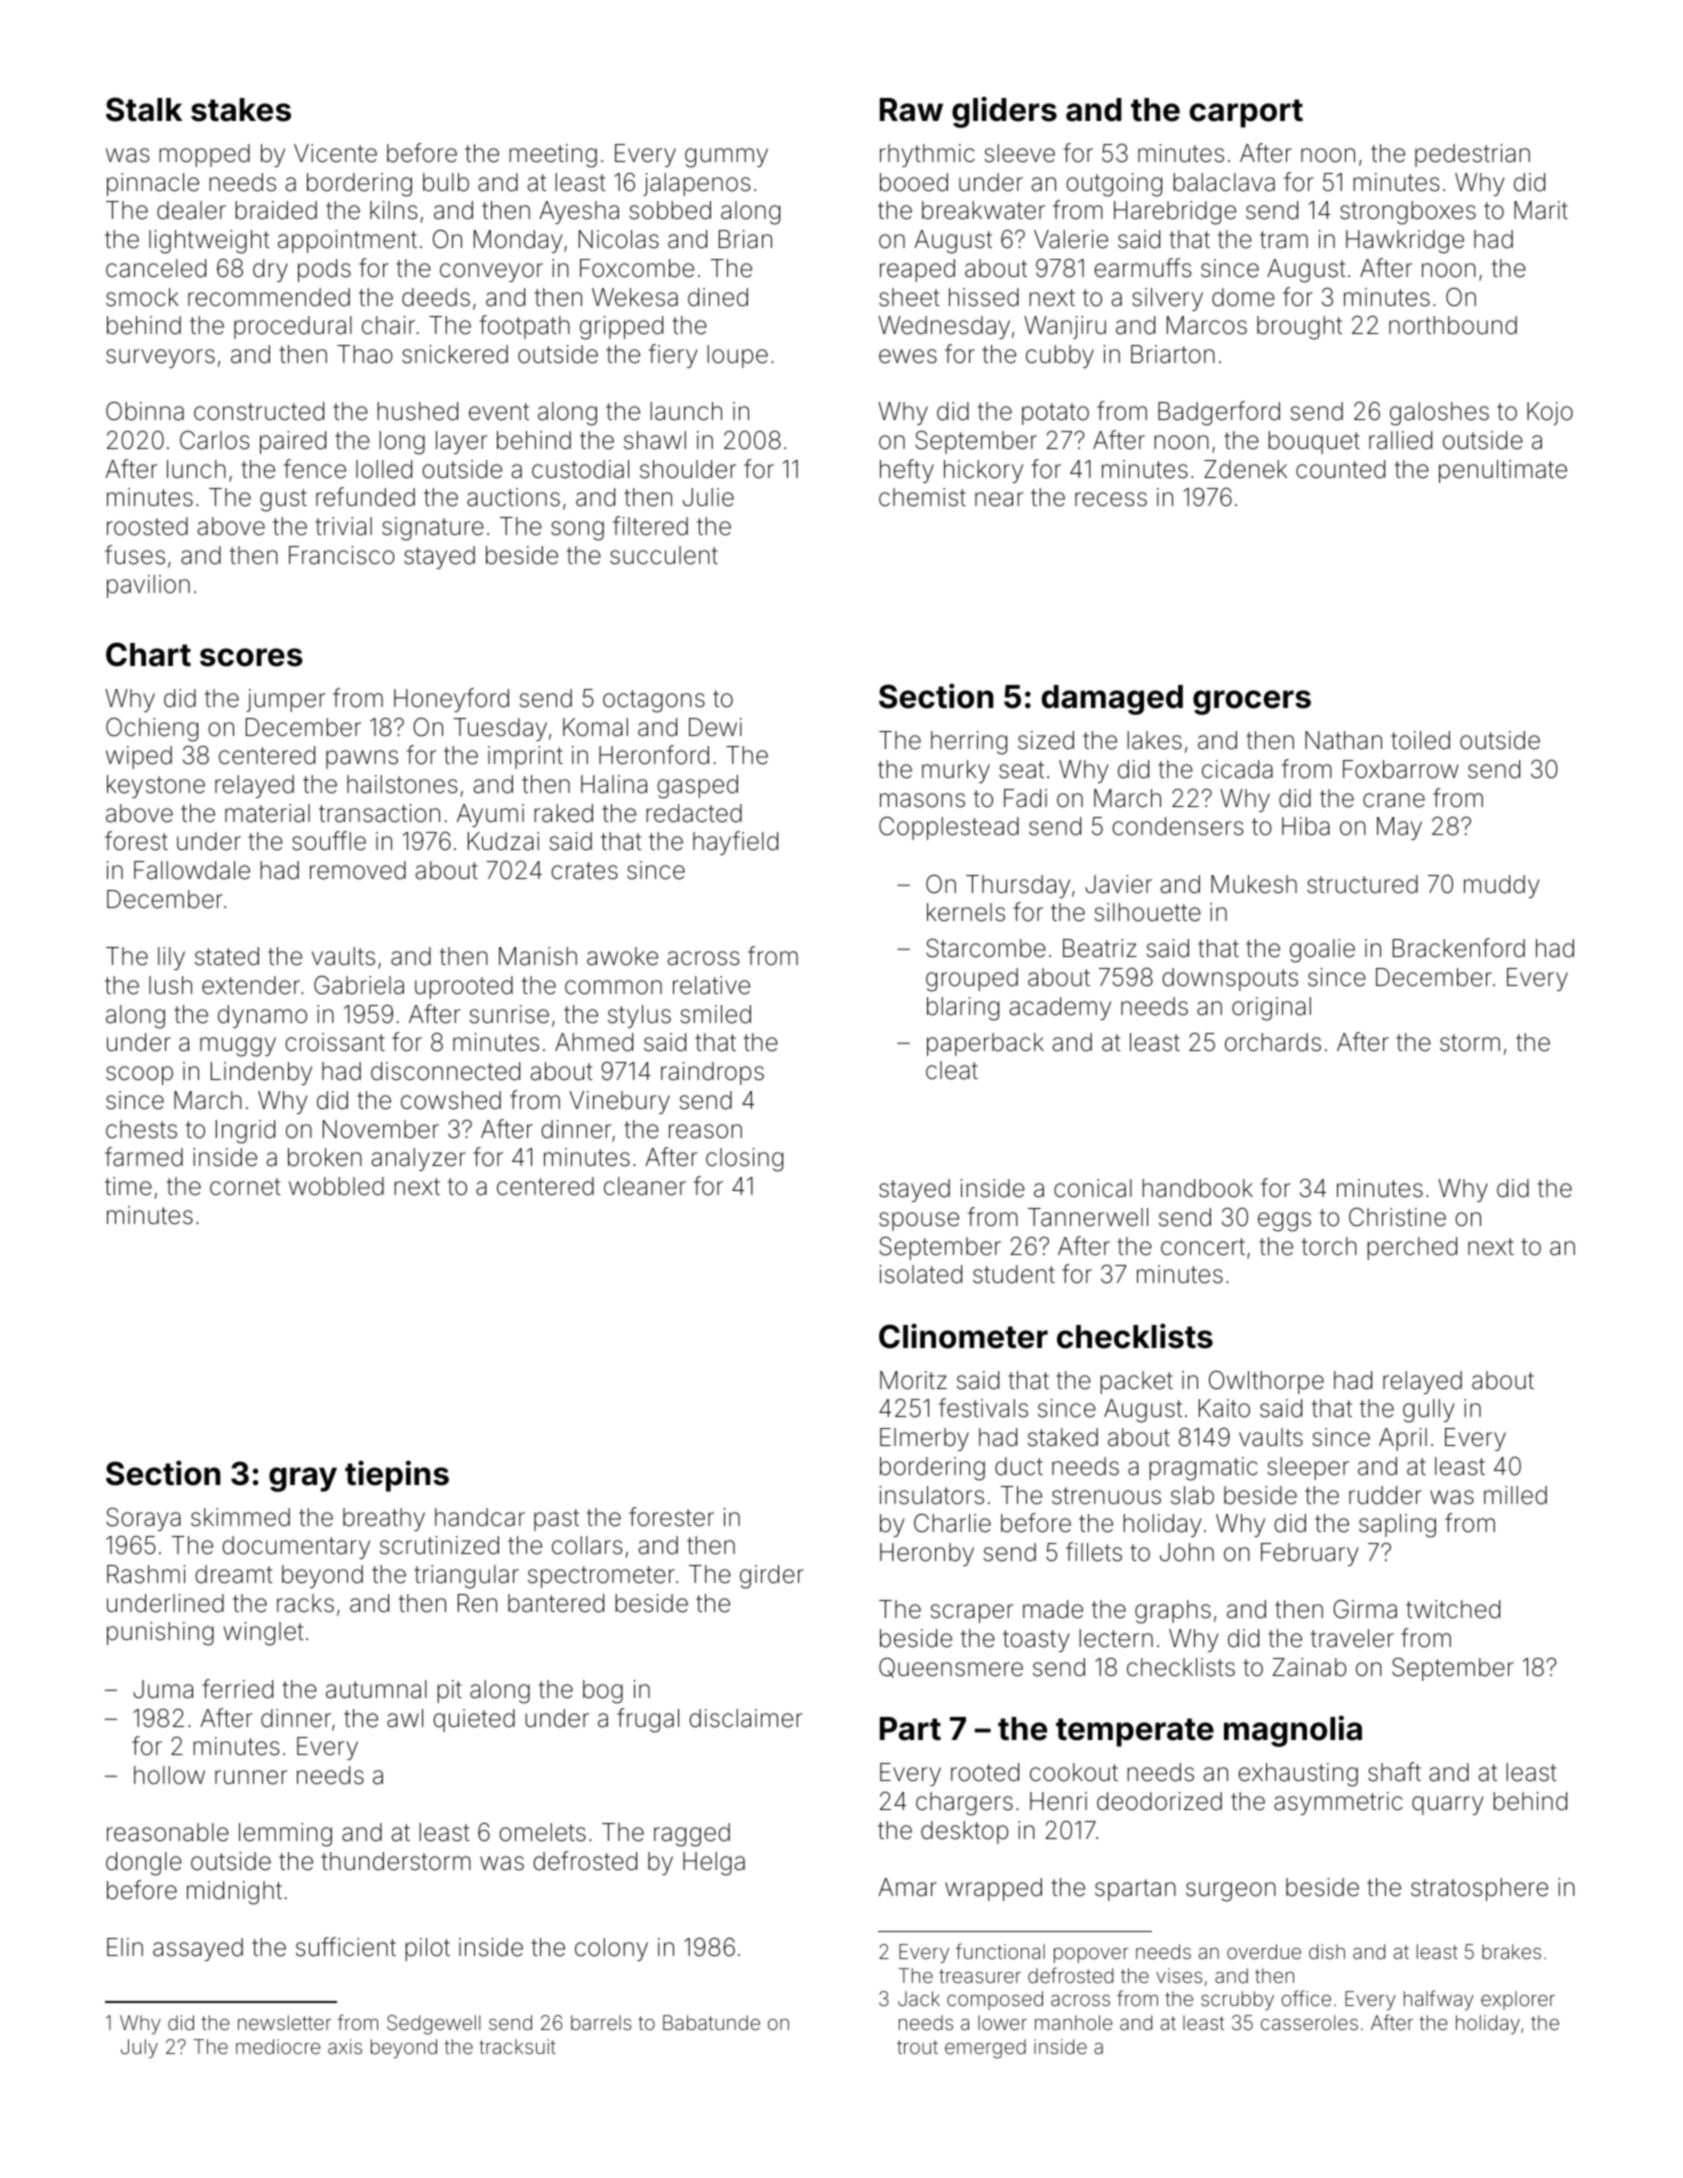  I want to click on gully, so click(1429, 1411).
